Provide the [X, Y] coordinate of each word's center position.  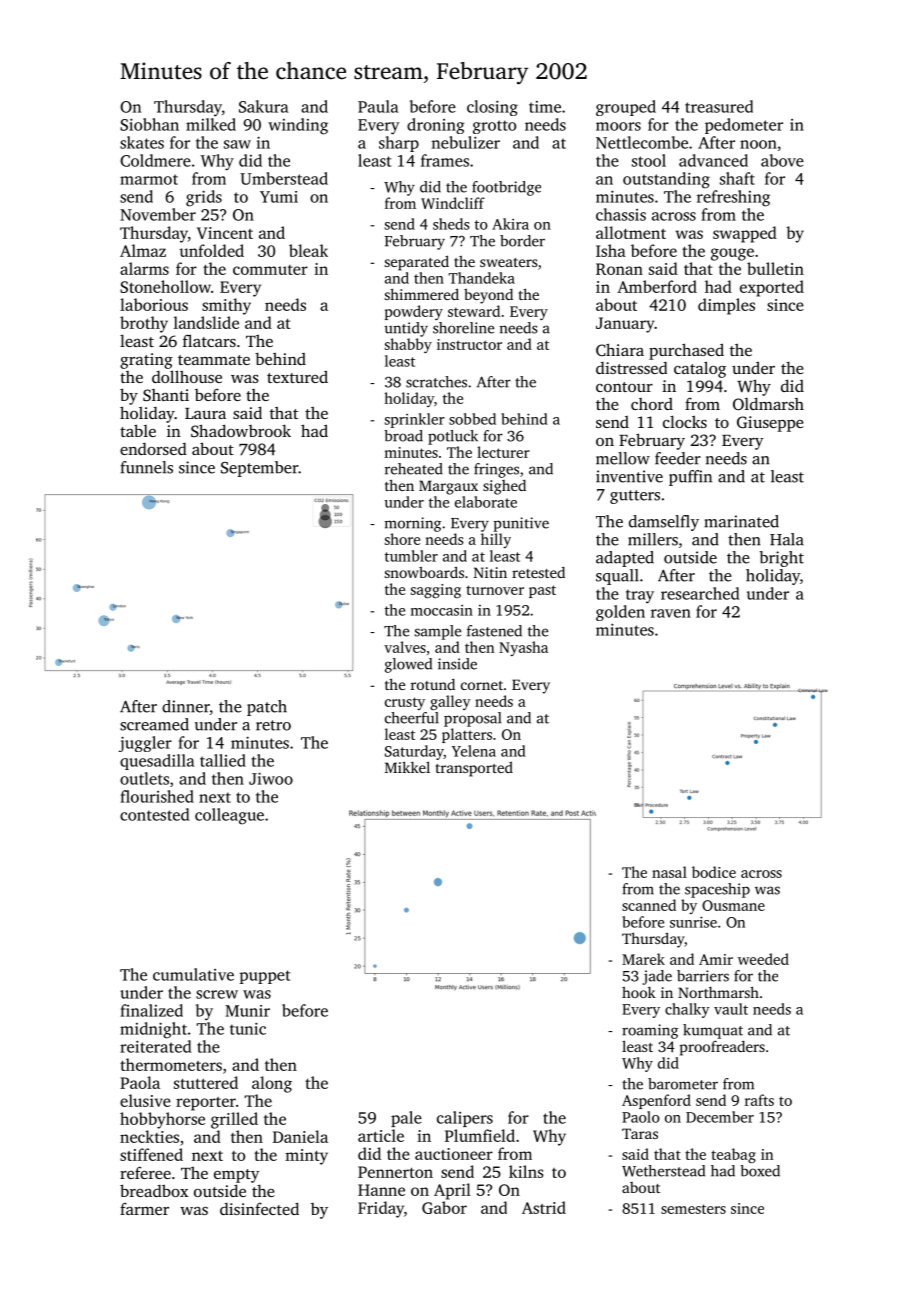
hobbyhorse [162, 1120]
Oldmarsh [768, 403]
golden [620, 613]
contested [154, 814]
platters [467, 735]
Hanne [381, 1190]
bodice [714, 872]
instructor [469, 344]
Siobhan [149, 124]
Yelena [474, 751]
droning [436, 126]
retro [273, 725]
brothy [144, 324]
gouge [732, 254]
